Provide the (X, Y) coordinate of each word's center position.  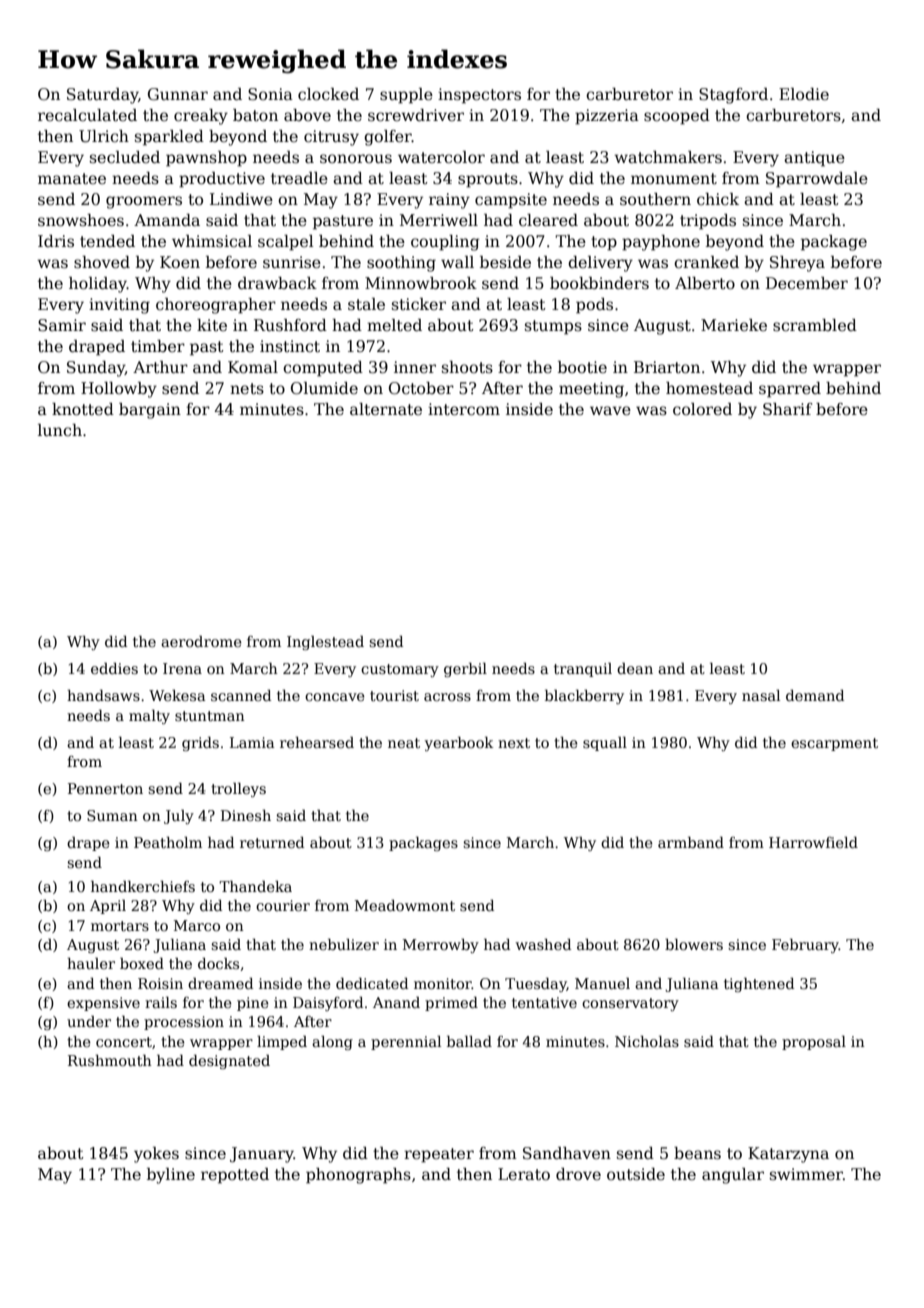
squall (605, 743)
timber (158, 346)
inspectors (479, 96)
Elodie (804, 94)
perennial (406, 1043)
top (604, 243)
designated (229, 1061)
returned (272, 842)
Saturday (102, 96)
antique (814, 159)
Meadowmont (405, 905)
